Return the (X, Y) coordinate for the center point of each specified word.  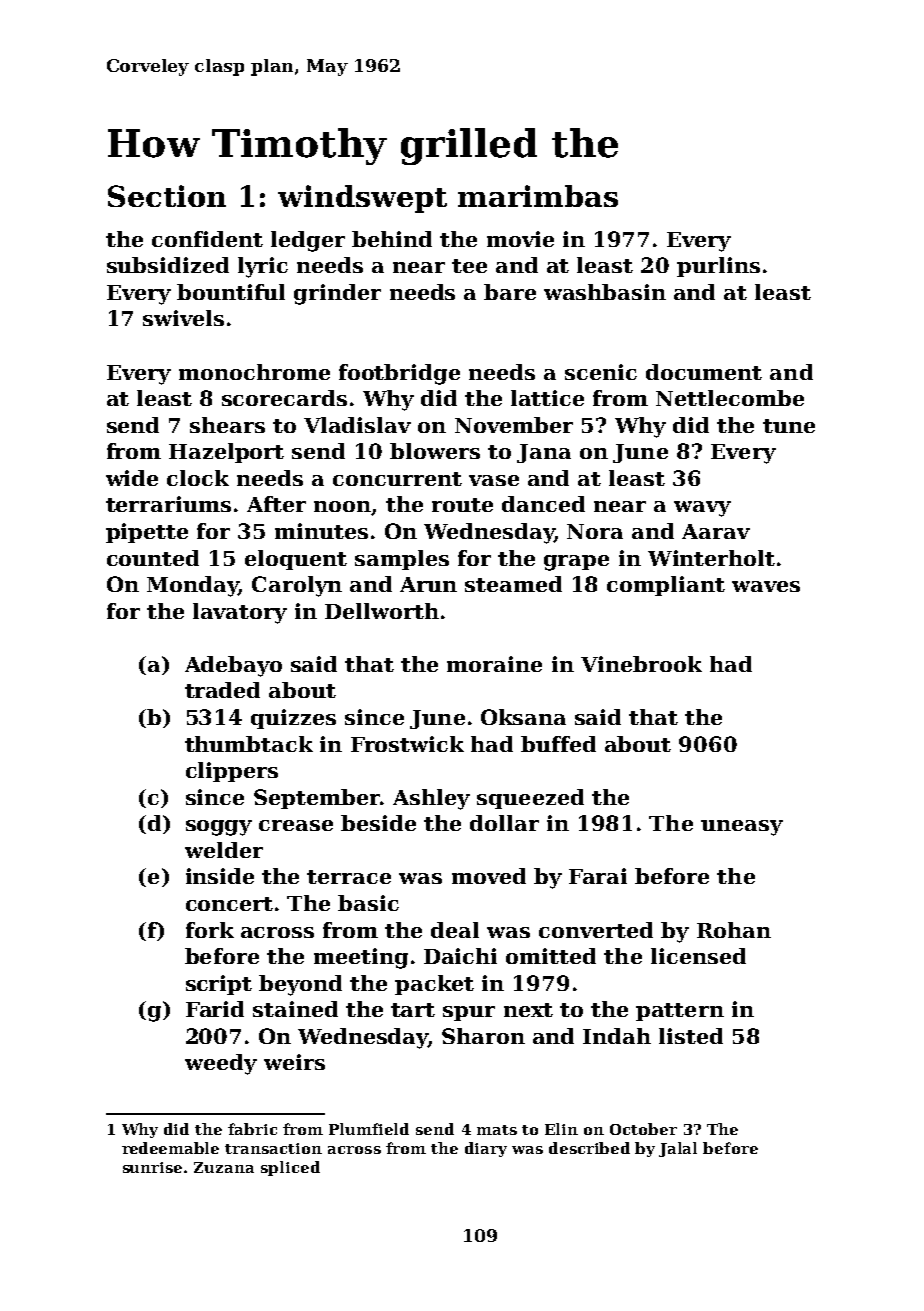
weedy (221, 1064)
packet (434, 985)
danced (543, 504)
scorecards (284, 398)
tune (789, 426)
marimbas (538, 196)
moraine (494, 664)
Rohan (734, 930)
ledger (308, 241)
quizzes (293, 719)
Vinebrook (641, 664)
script (219, 985)
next (528, 1010)
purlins (718, 267)
